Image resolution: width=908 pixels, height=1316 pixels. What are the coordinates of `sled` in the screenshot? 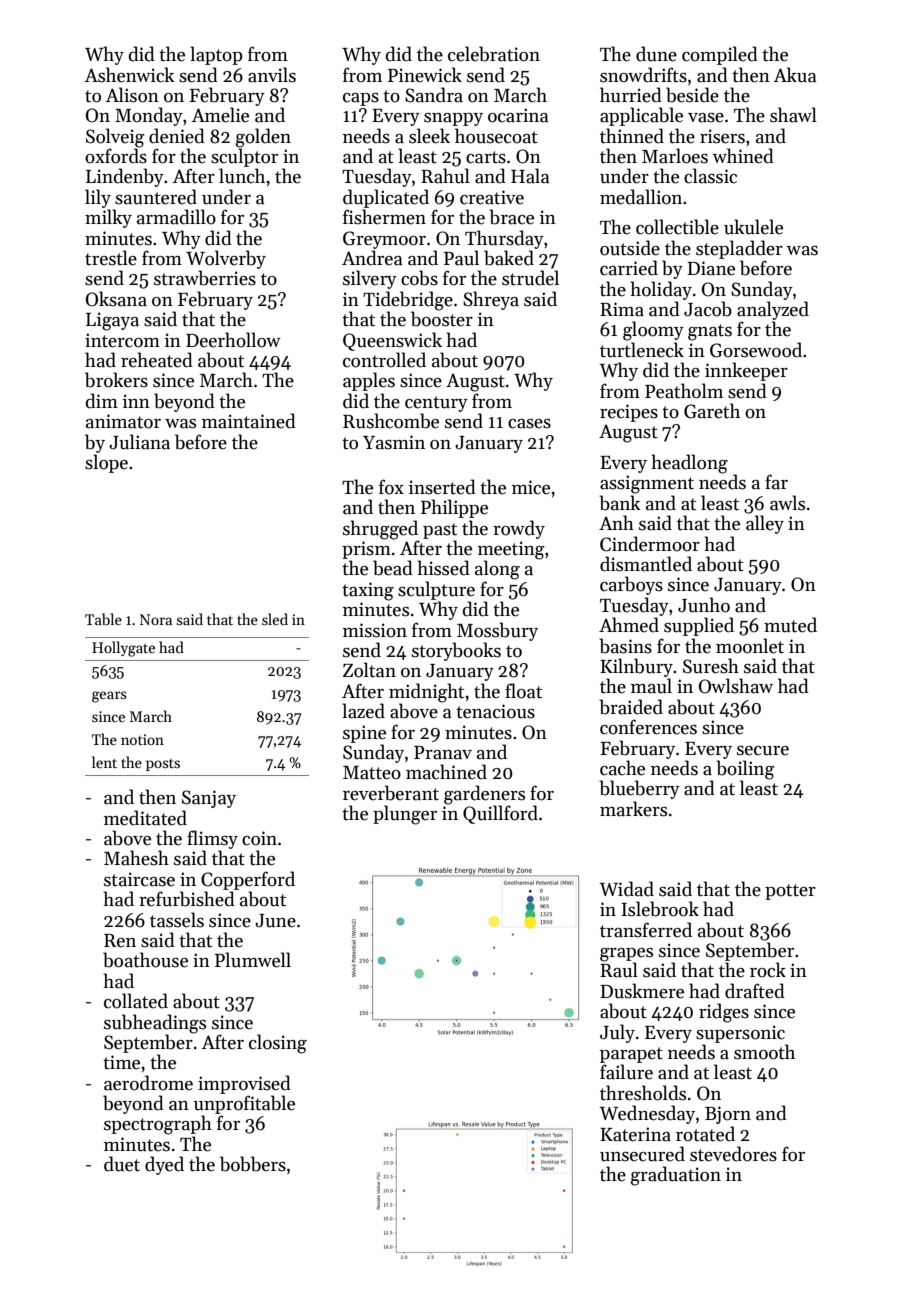 It's located at (275, 619).
